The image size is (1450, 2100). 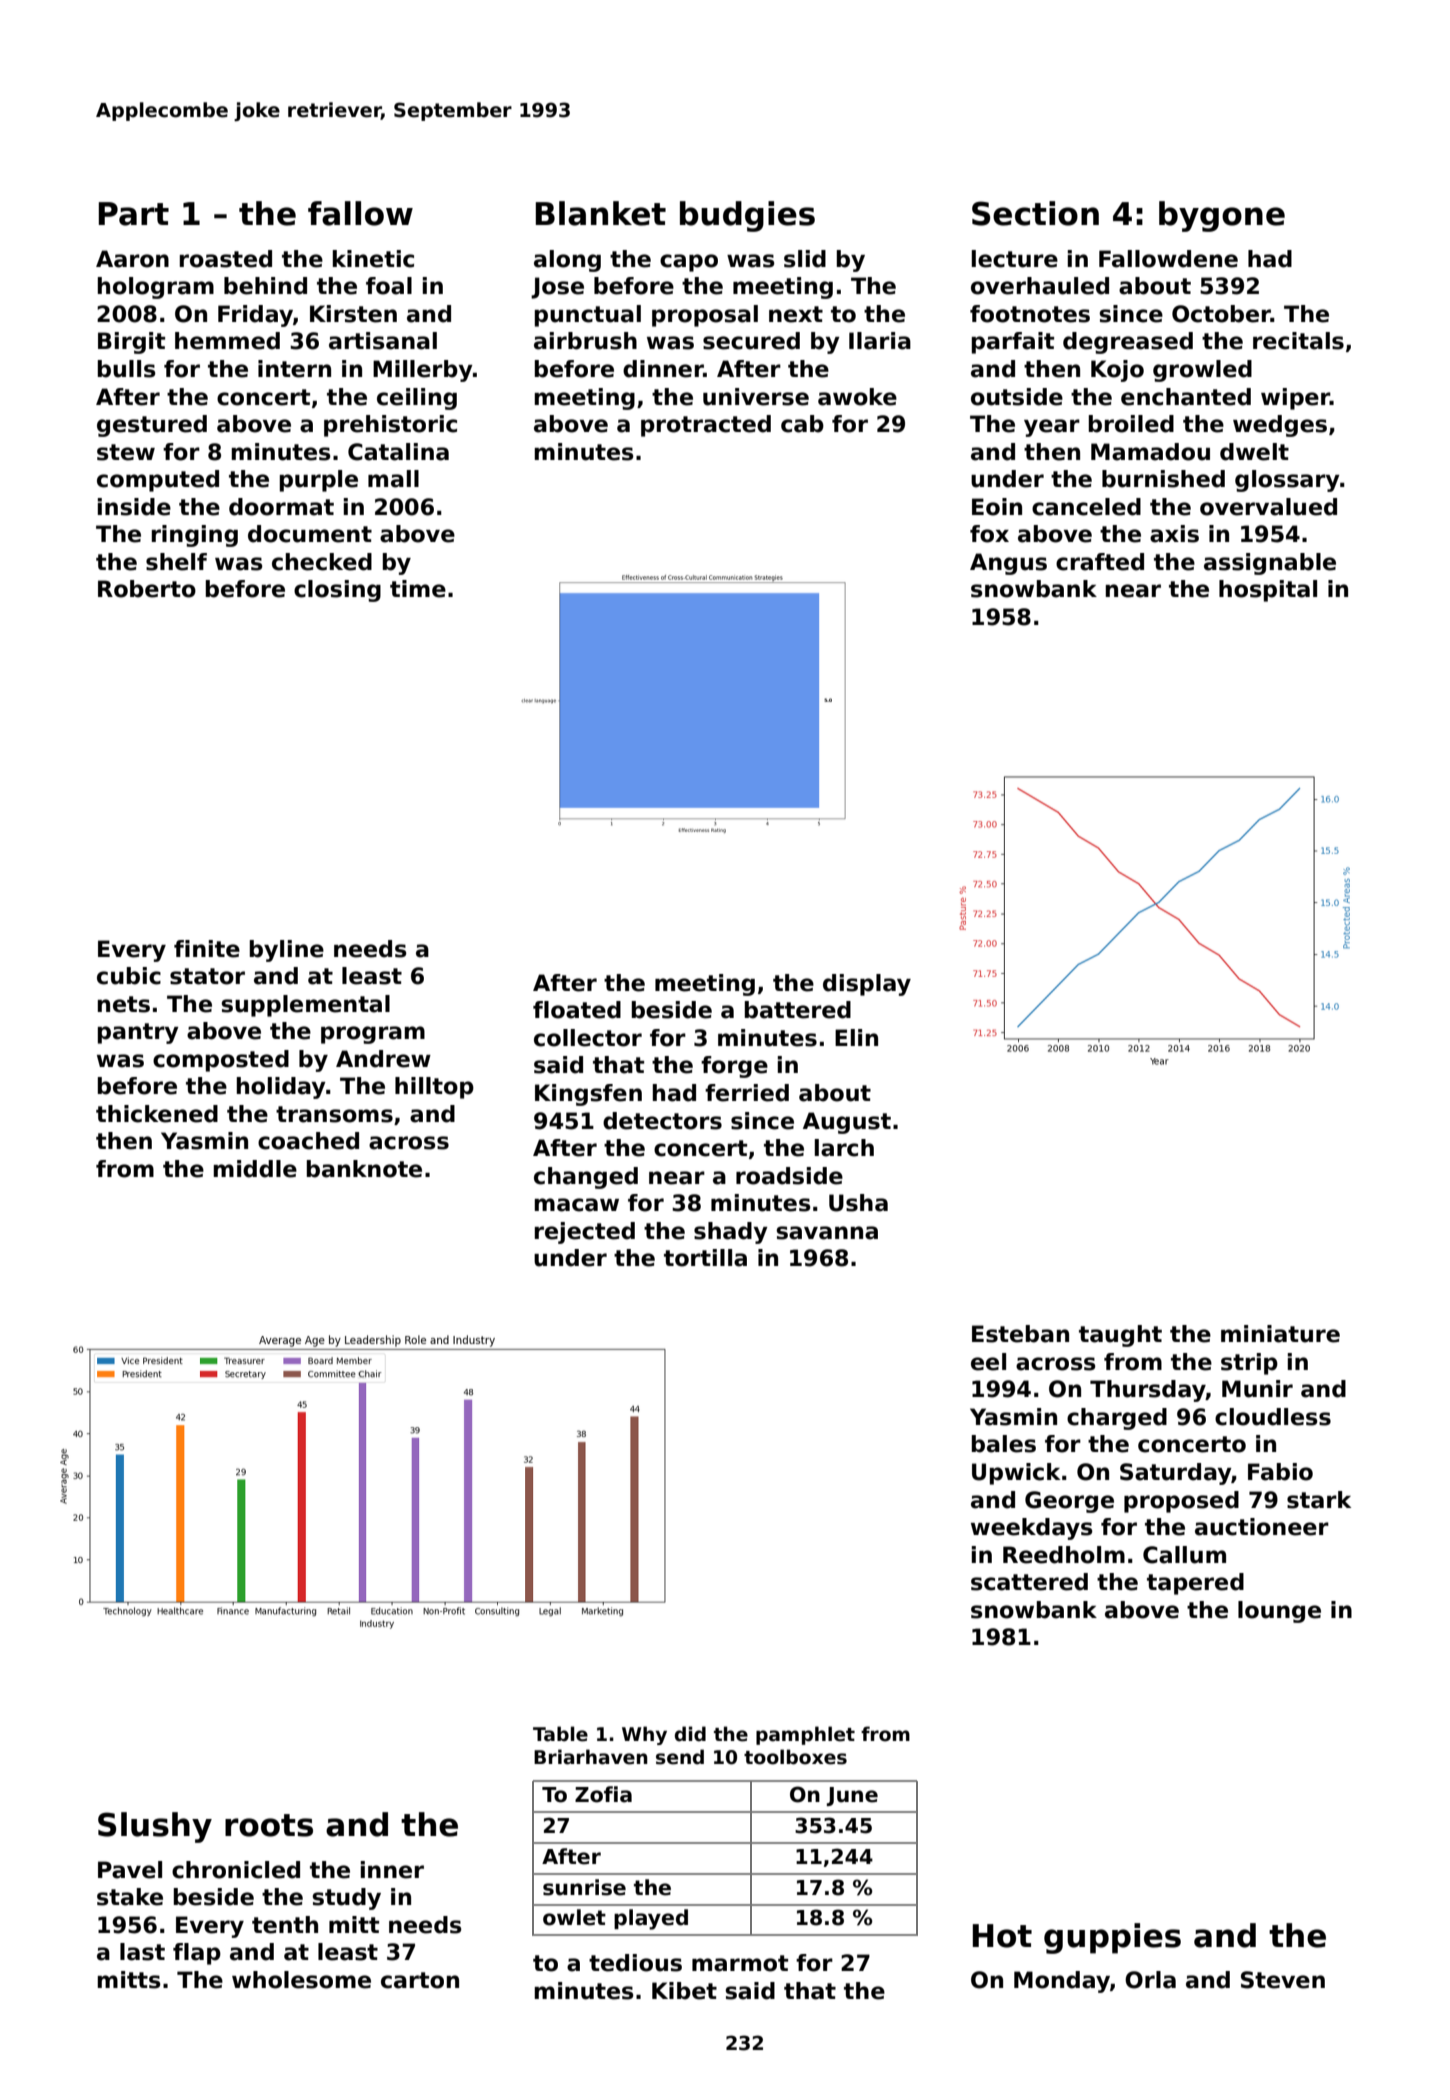 What do you see at coordinates (1270, 564) in the screenshot?
I see `assignable` at bounding box center [1270, 564].
